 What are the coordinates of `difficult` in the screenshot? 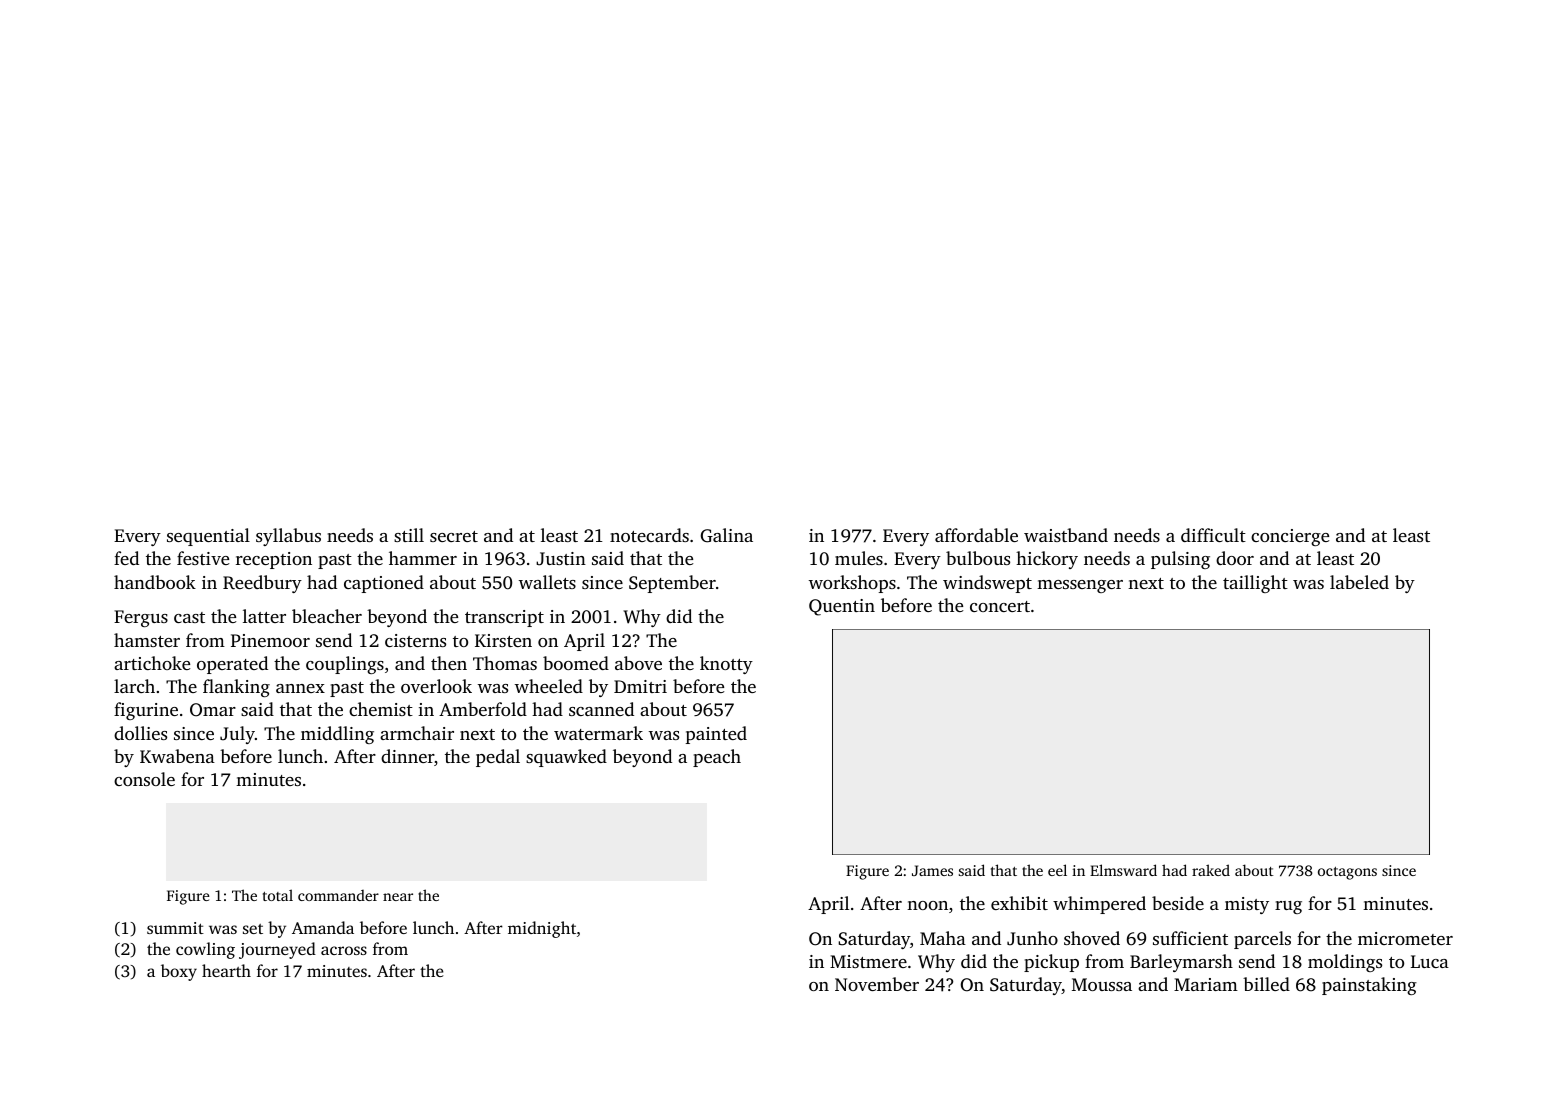 It's located at (1213, 535).
